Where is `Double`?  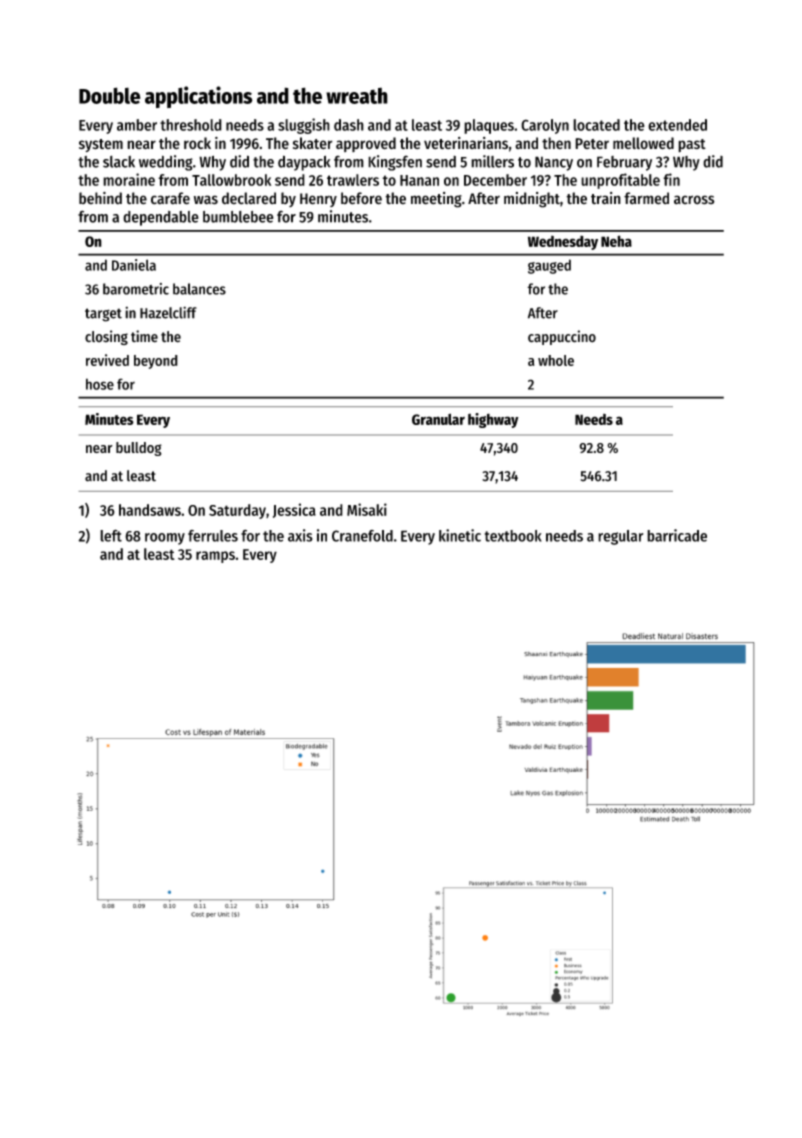 Double is located at coordinates (110, 95).
